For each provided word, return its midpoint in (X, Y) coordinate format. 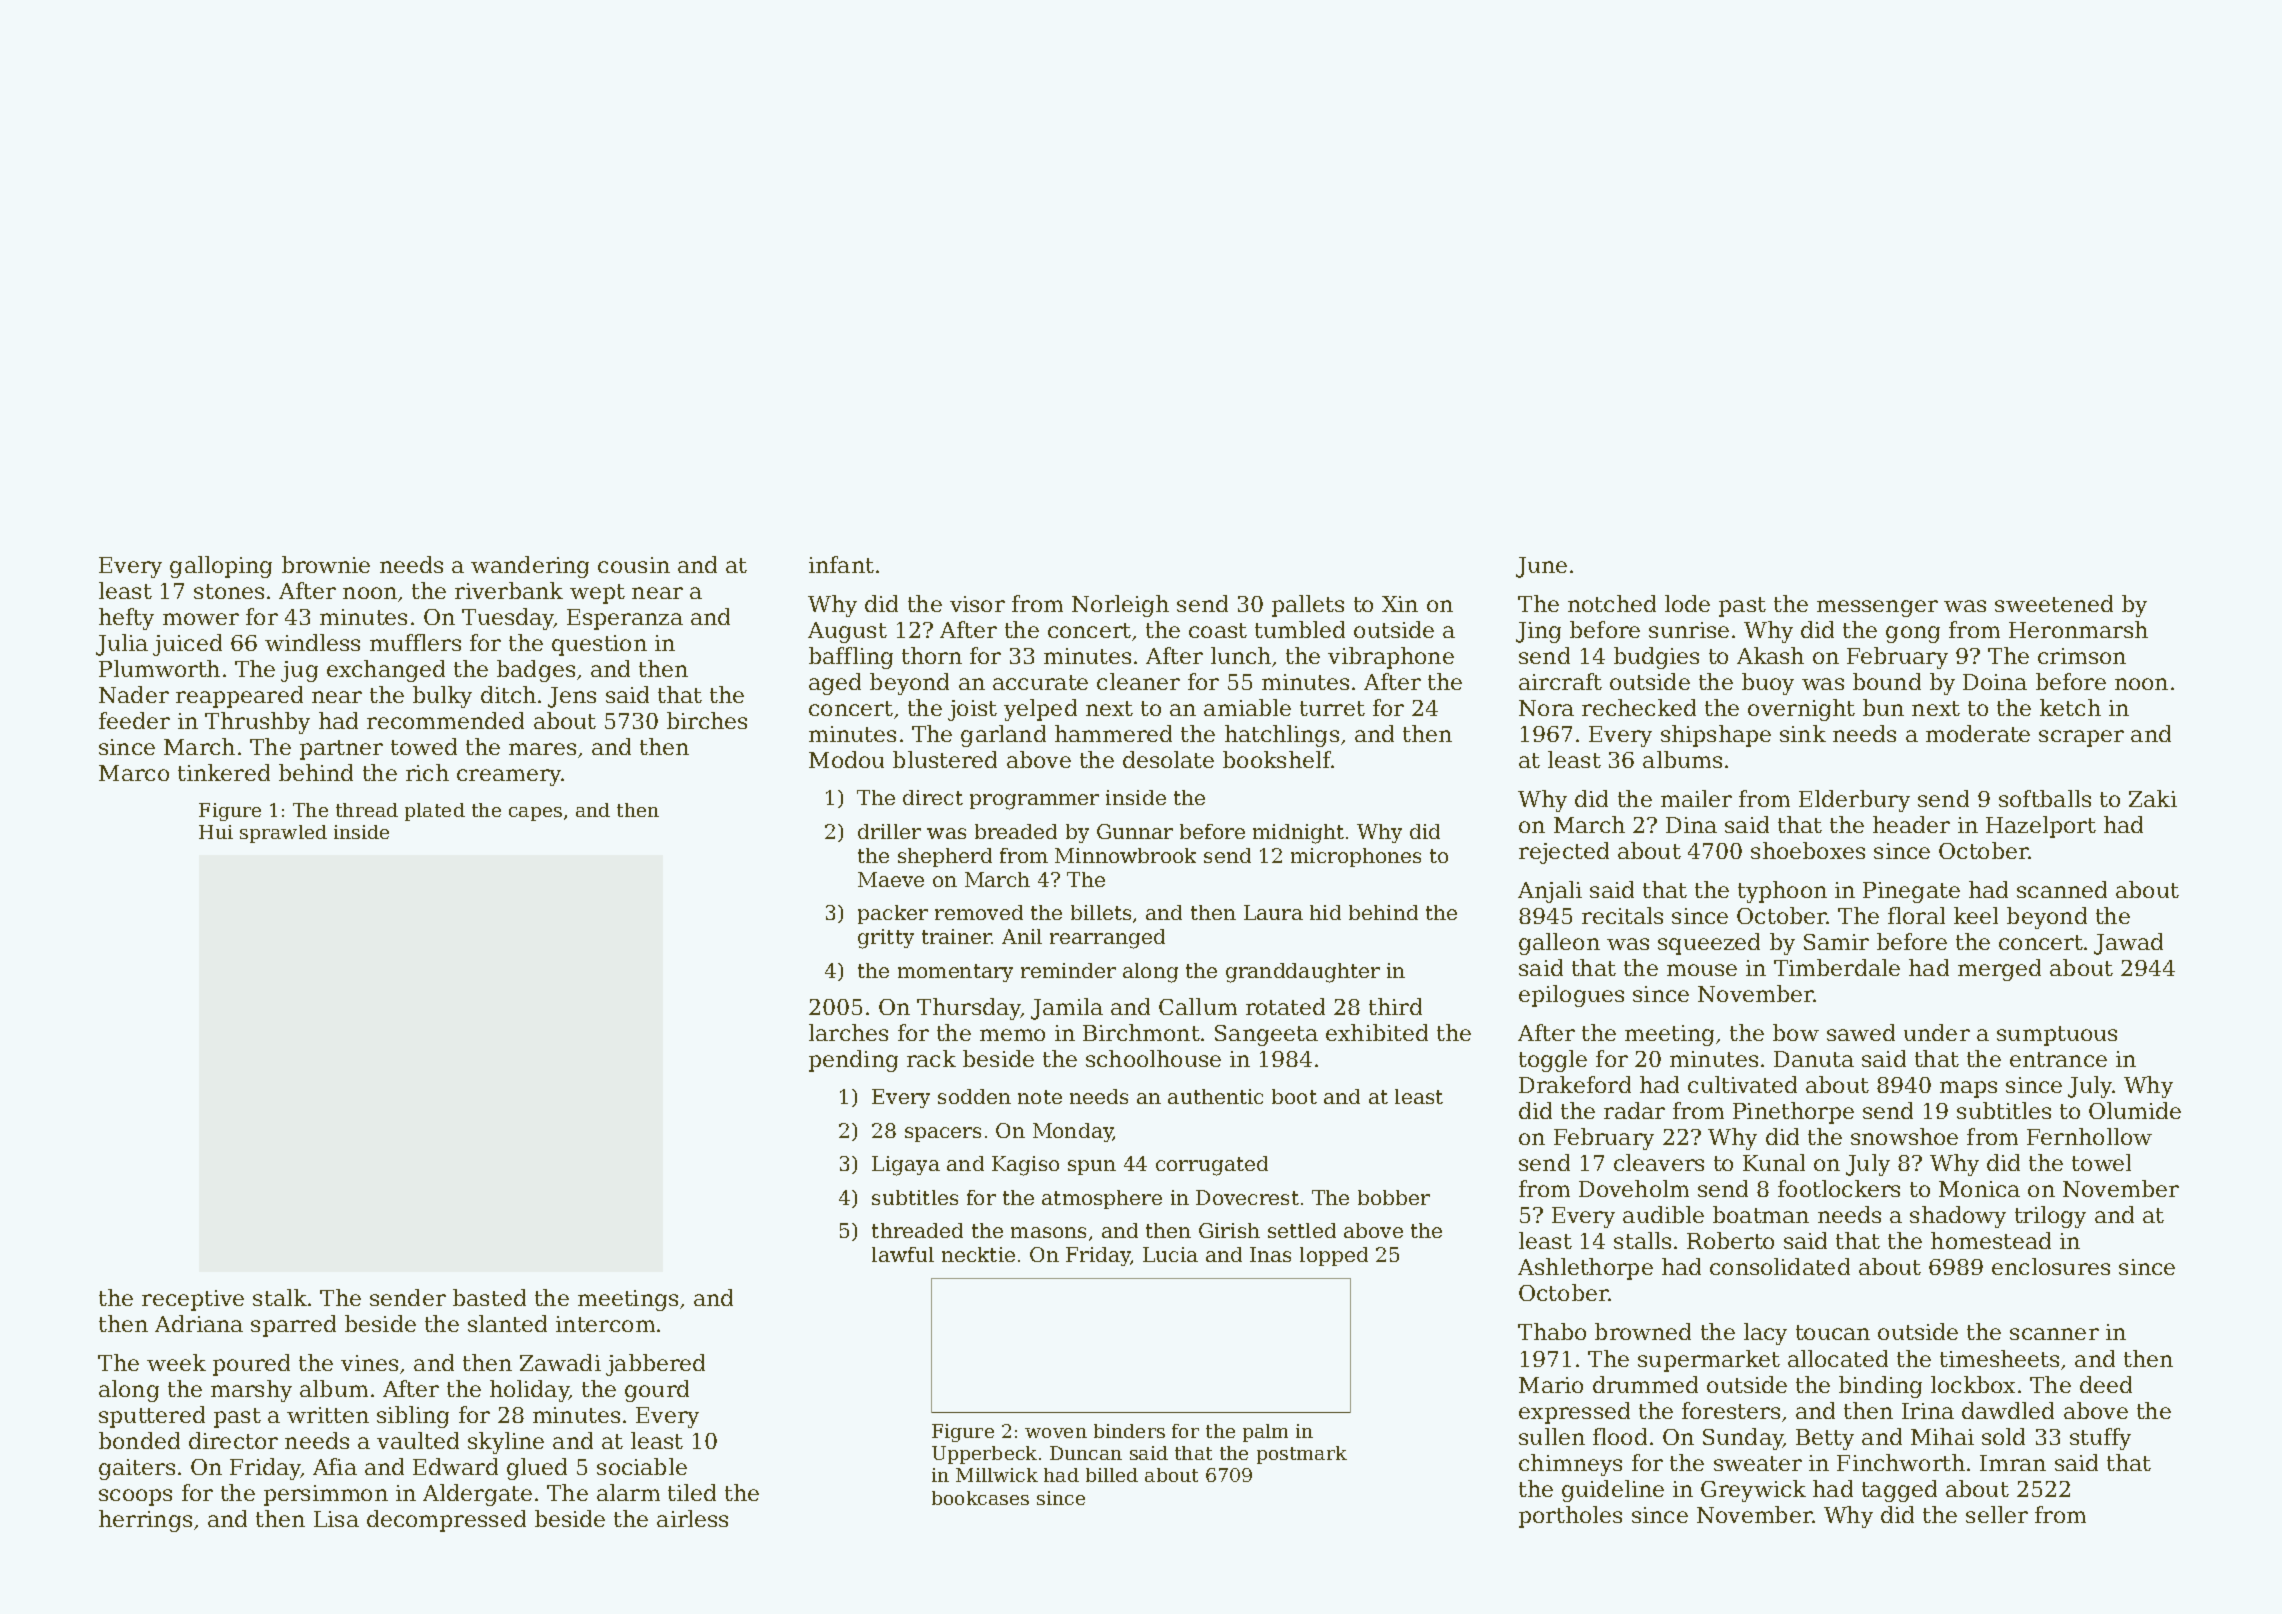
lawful (903, 1254)
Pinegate (1911, 892)
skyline (506, 1443)
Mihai (1942, 1436)
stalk (280, 1297)
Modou (846, 759)
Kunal (1774, 1162)
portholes (1570, 1517)
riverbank (509, 590)
